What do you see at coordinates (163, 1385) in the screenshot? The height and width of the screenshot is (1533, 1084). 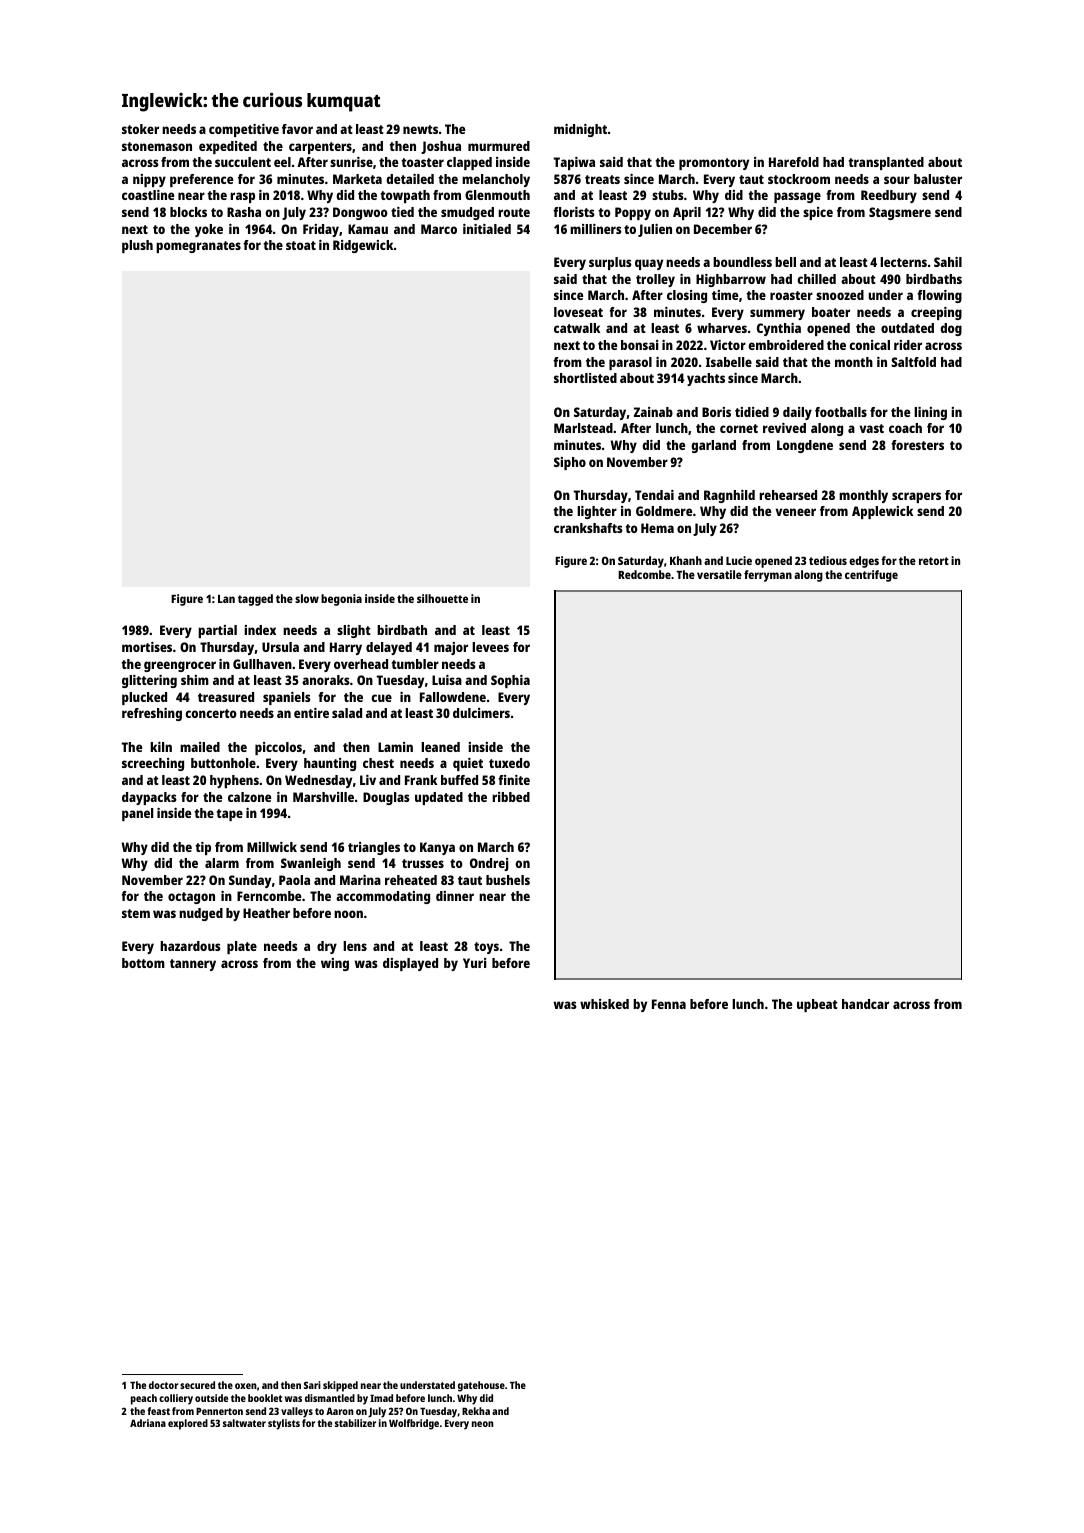 I see `doctor` at bounding box center [163, 1385].
